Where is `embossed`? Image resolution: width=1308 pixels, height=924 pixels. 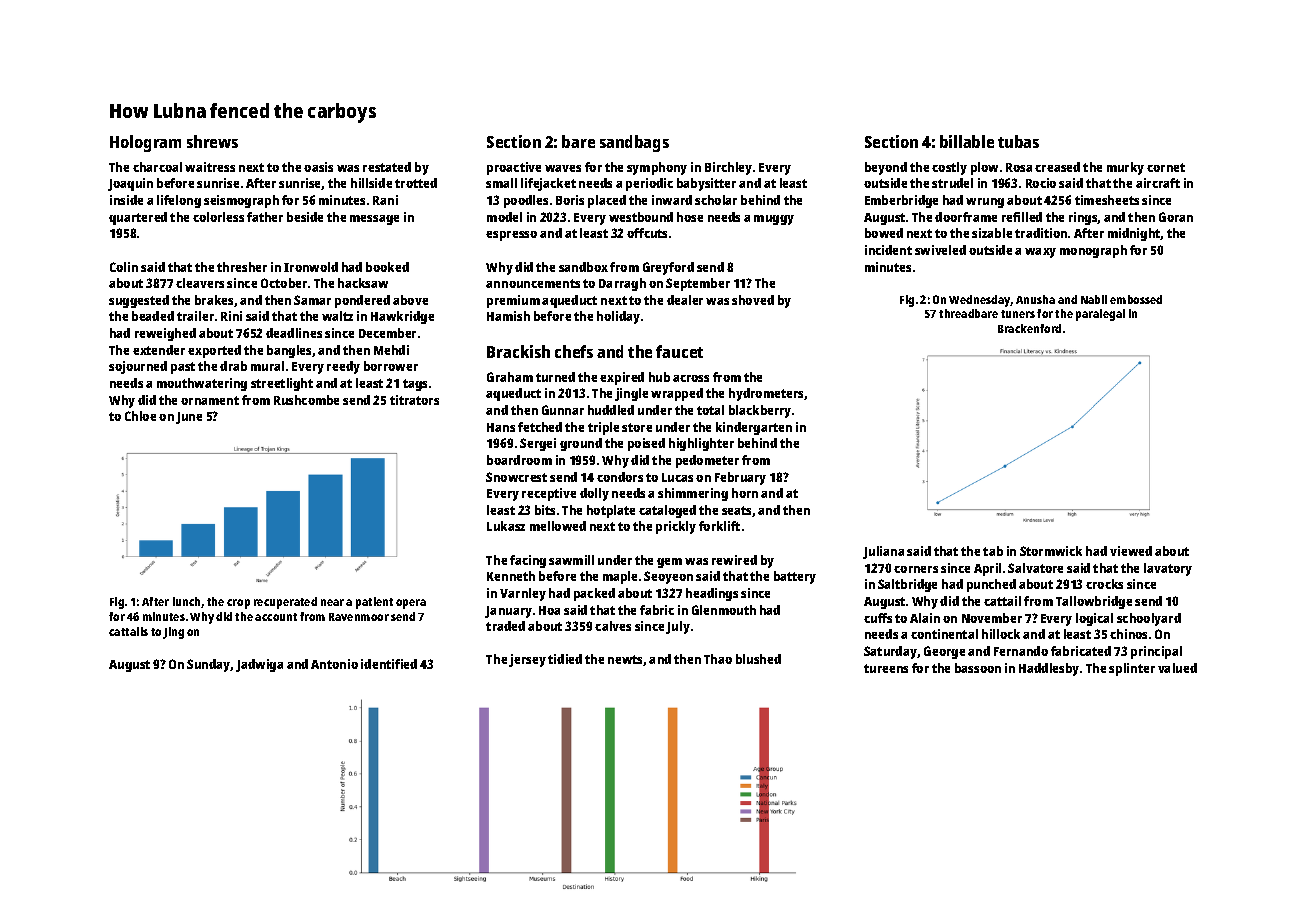
embossed is located at coordinates (1136, 299).
